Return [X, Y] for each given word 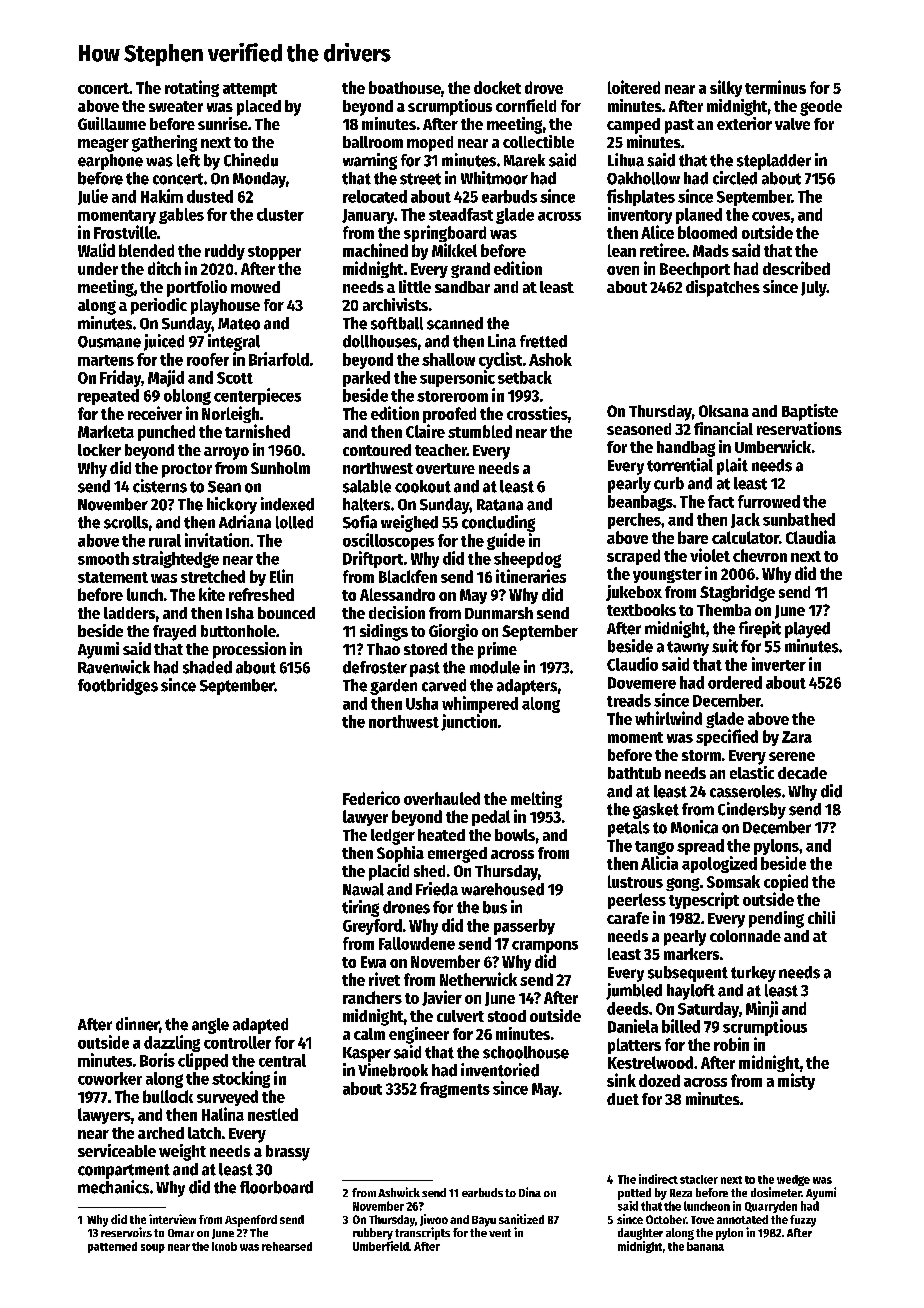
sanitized [521, 1219]
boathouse [405, 87]
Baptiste [810, 412]
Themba [724, 610]
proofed [449, 415]
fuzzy [803, 1221]
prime [497, 650]
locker [99, 450]
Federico [371, 798]
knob [224, 1246]
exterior [744, 123]
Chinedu [251, 160]
